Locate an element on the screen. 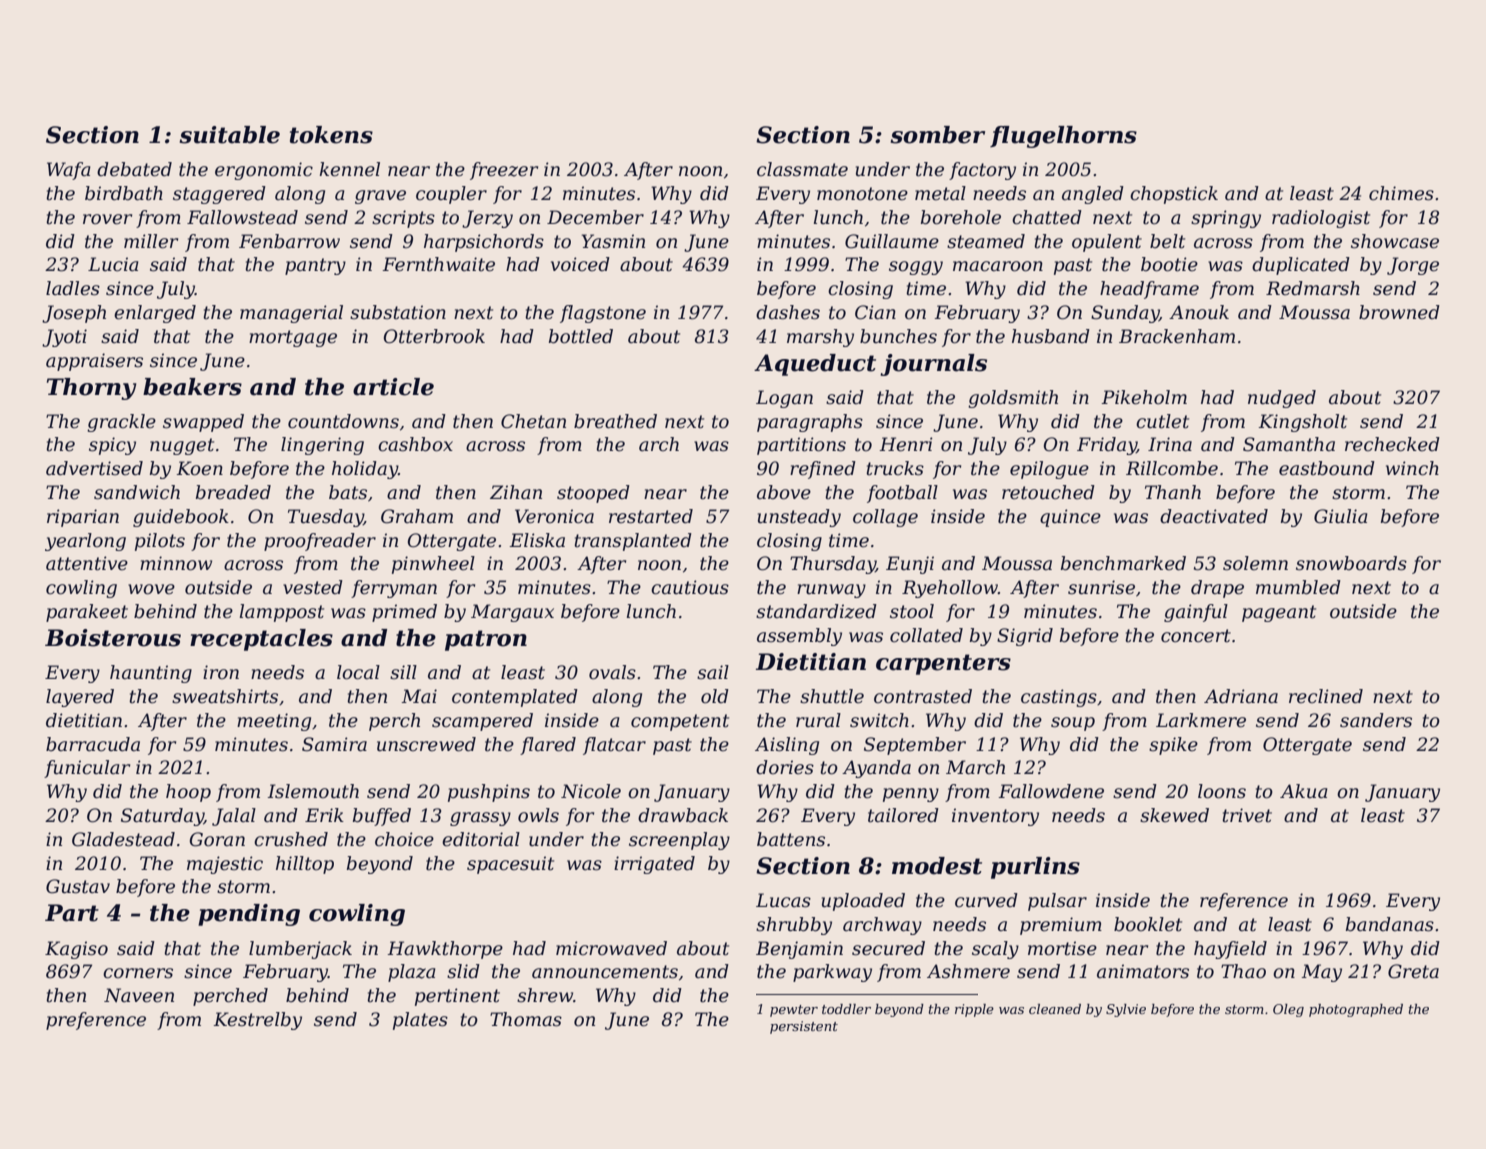 Image resolution: width=1486 pixels, height=1149 pixels. ladles is located at coordinates (73, 288).
